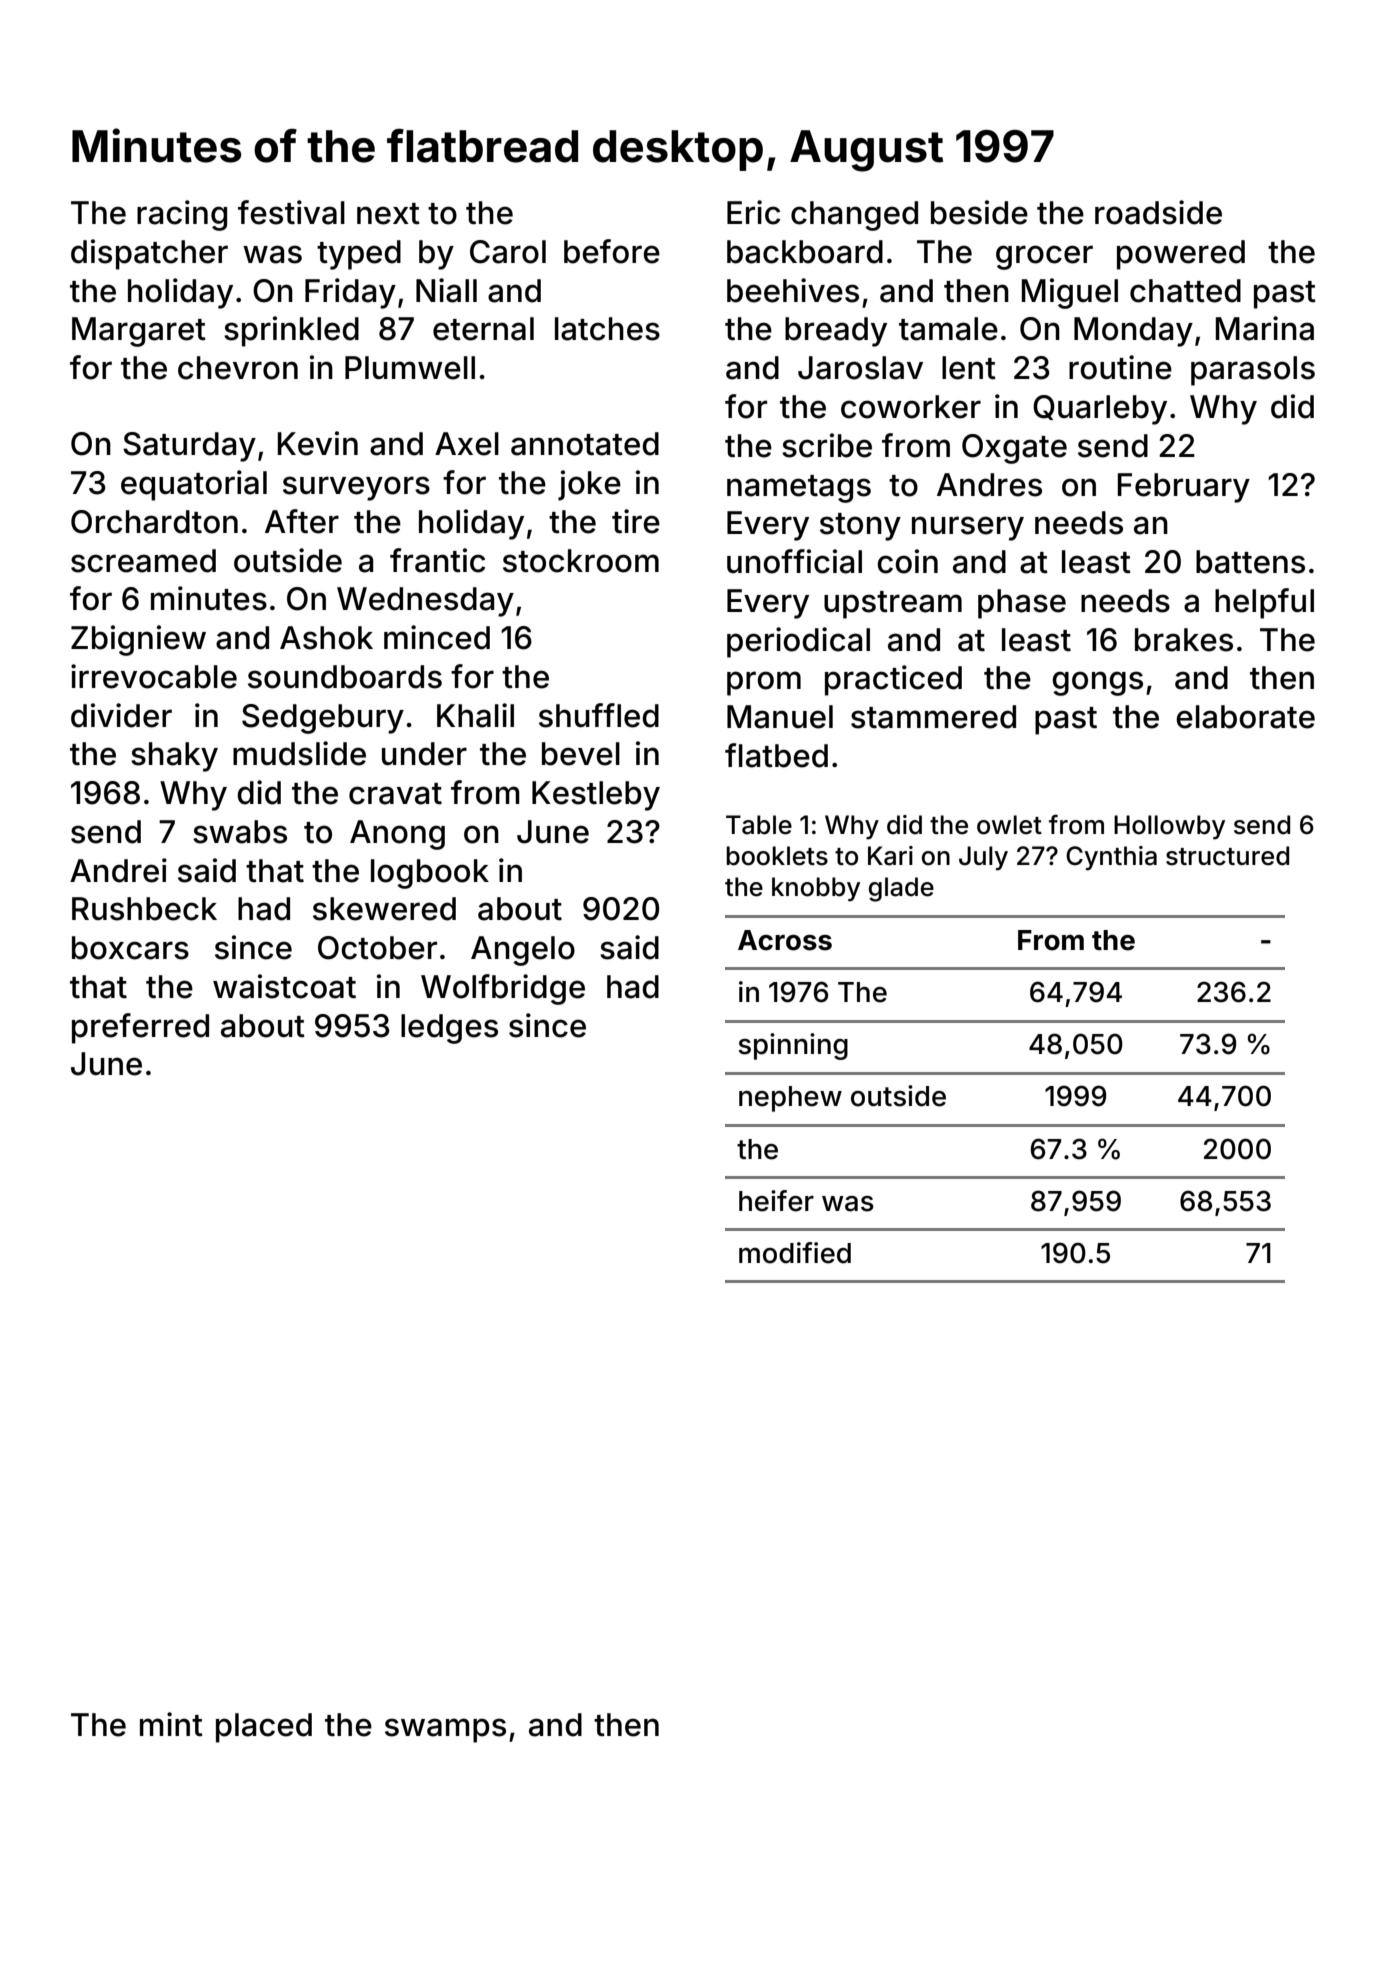 Image resolution: width=1386 pixels, height=1969 pixels. What do you see at coordinates (776, 1201) in the document?
I see `heifer` at bounding box center [776, 1201].
